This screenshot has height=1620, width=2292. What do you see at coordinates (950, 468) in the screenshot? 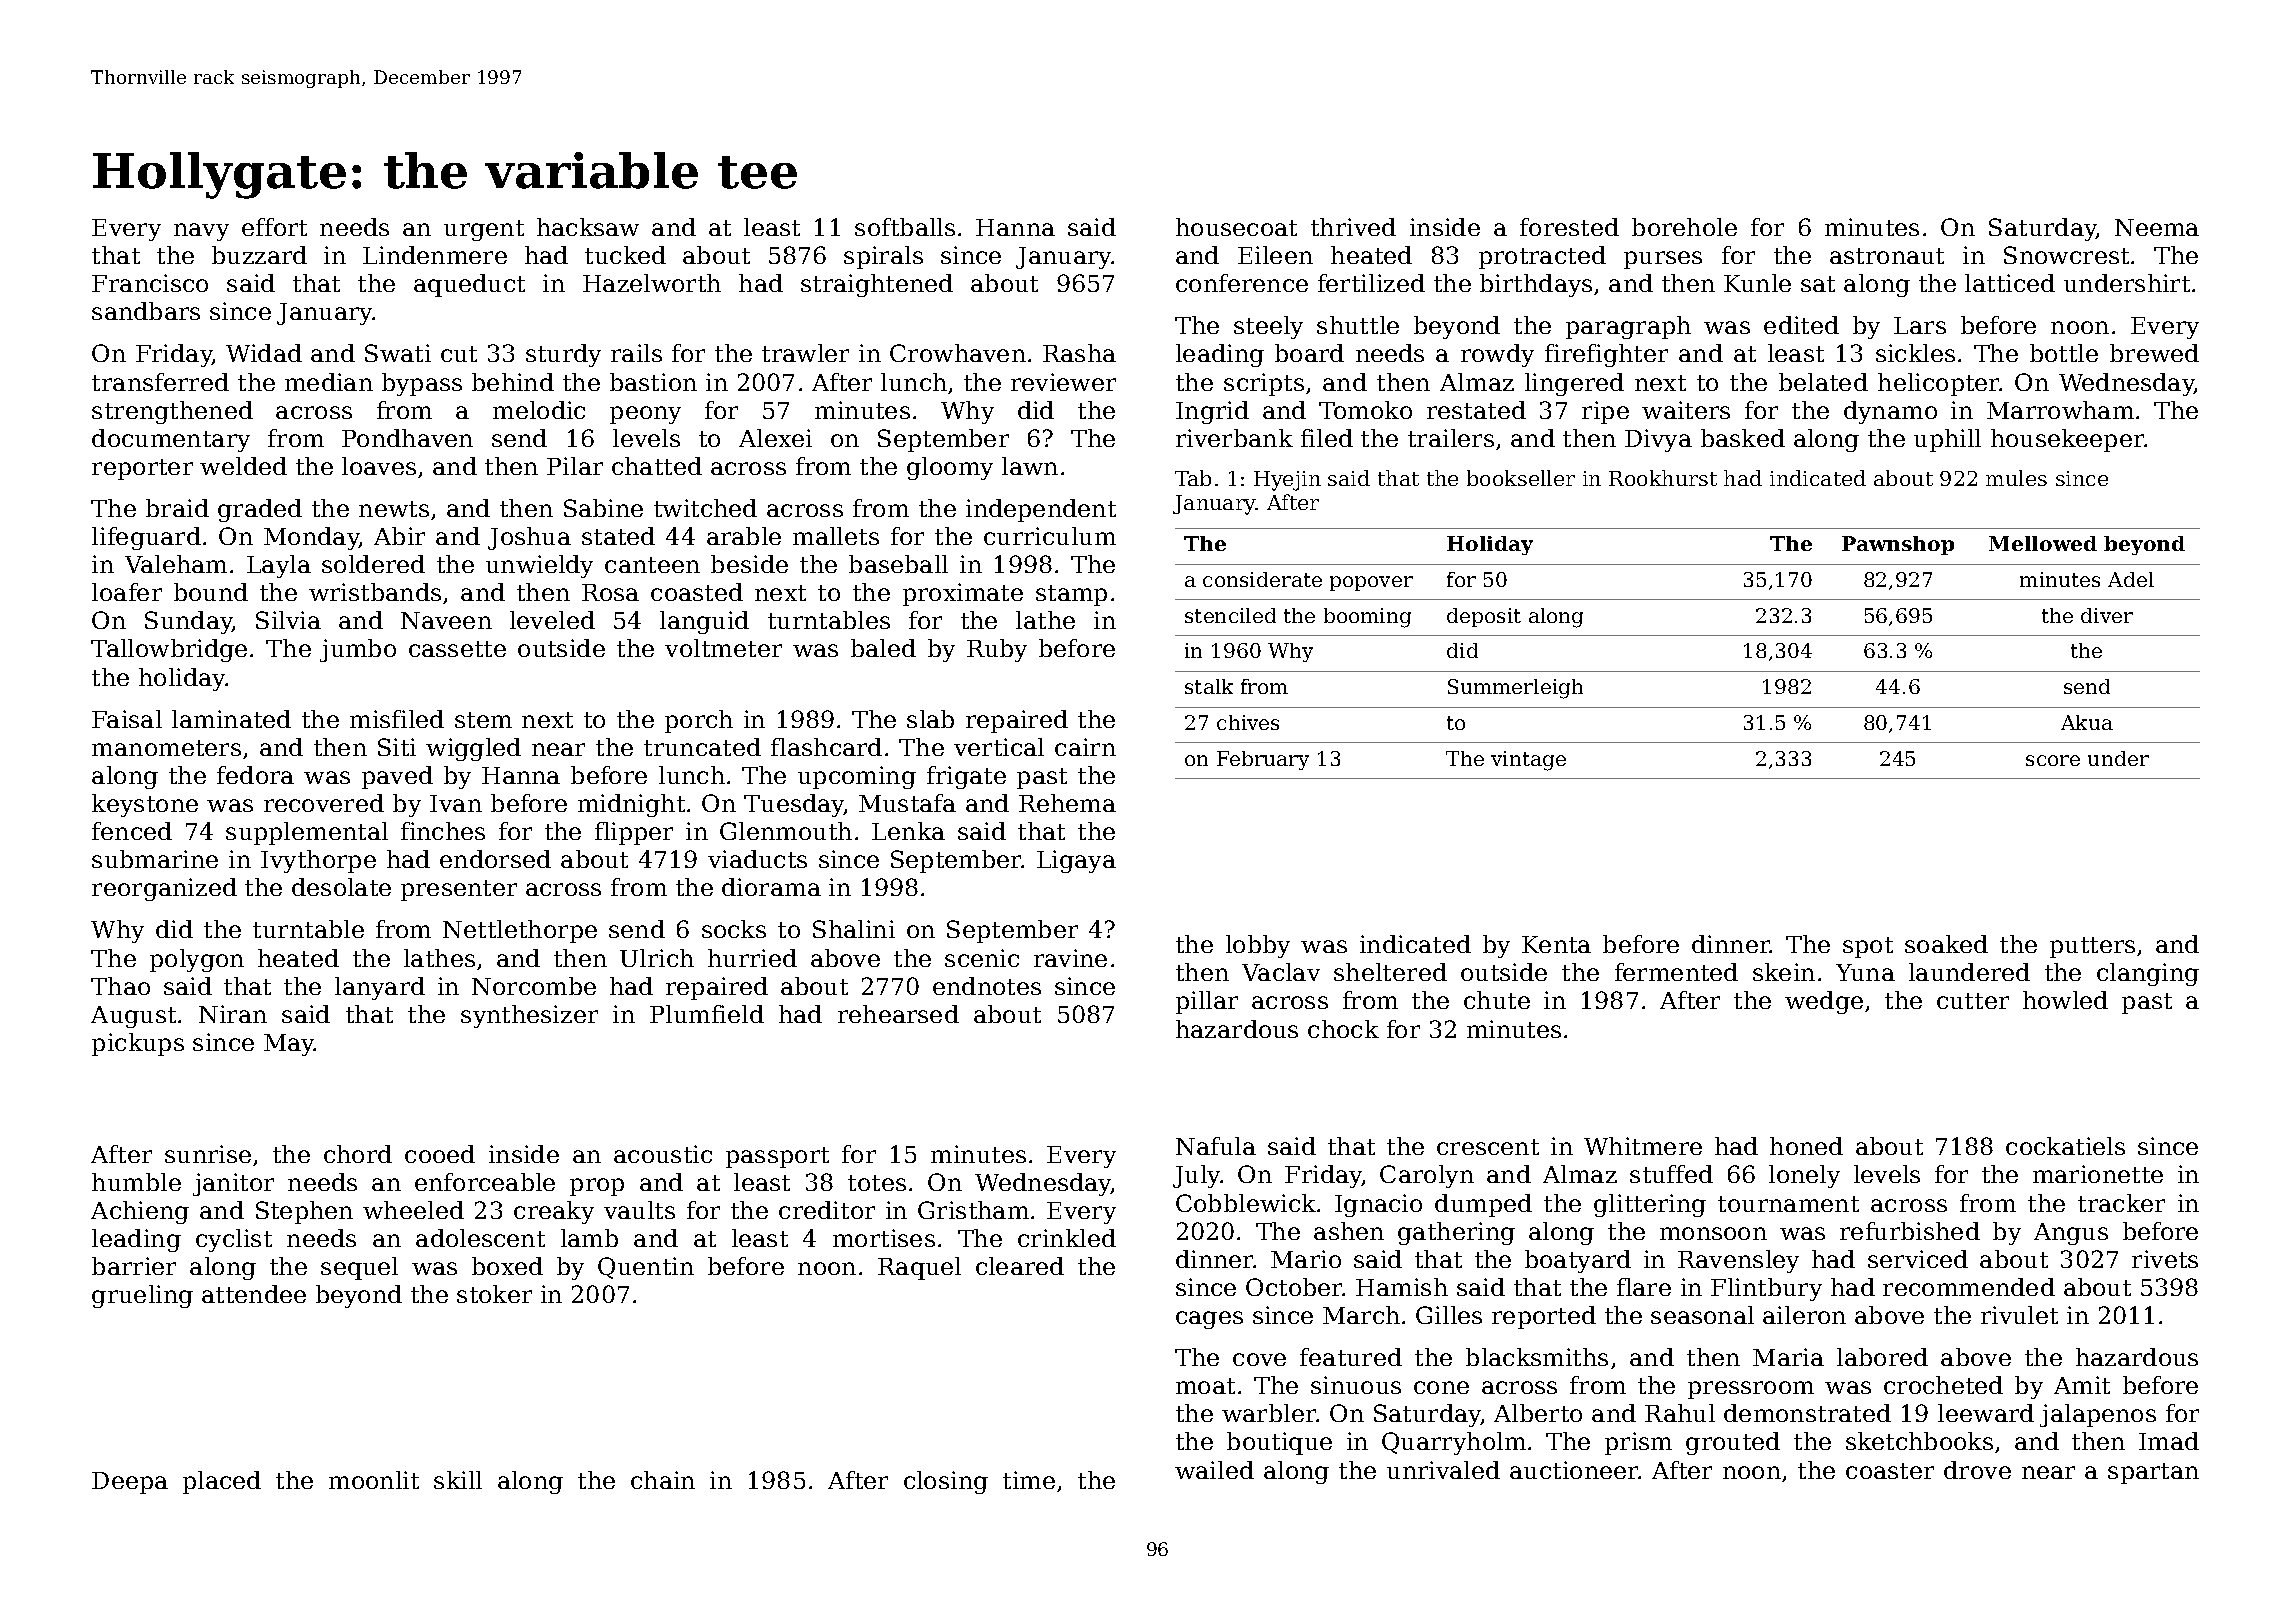
I see `gloomy` at bounding box center [950, 468].
